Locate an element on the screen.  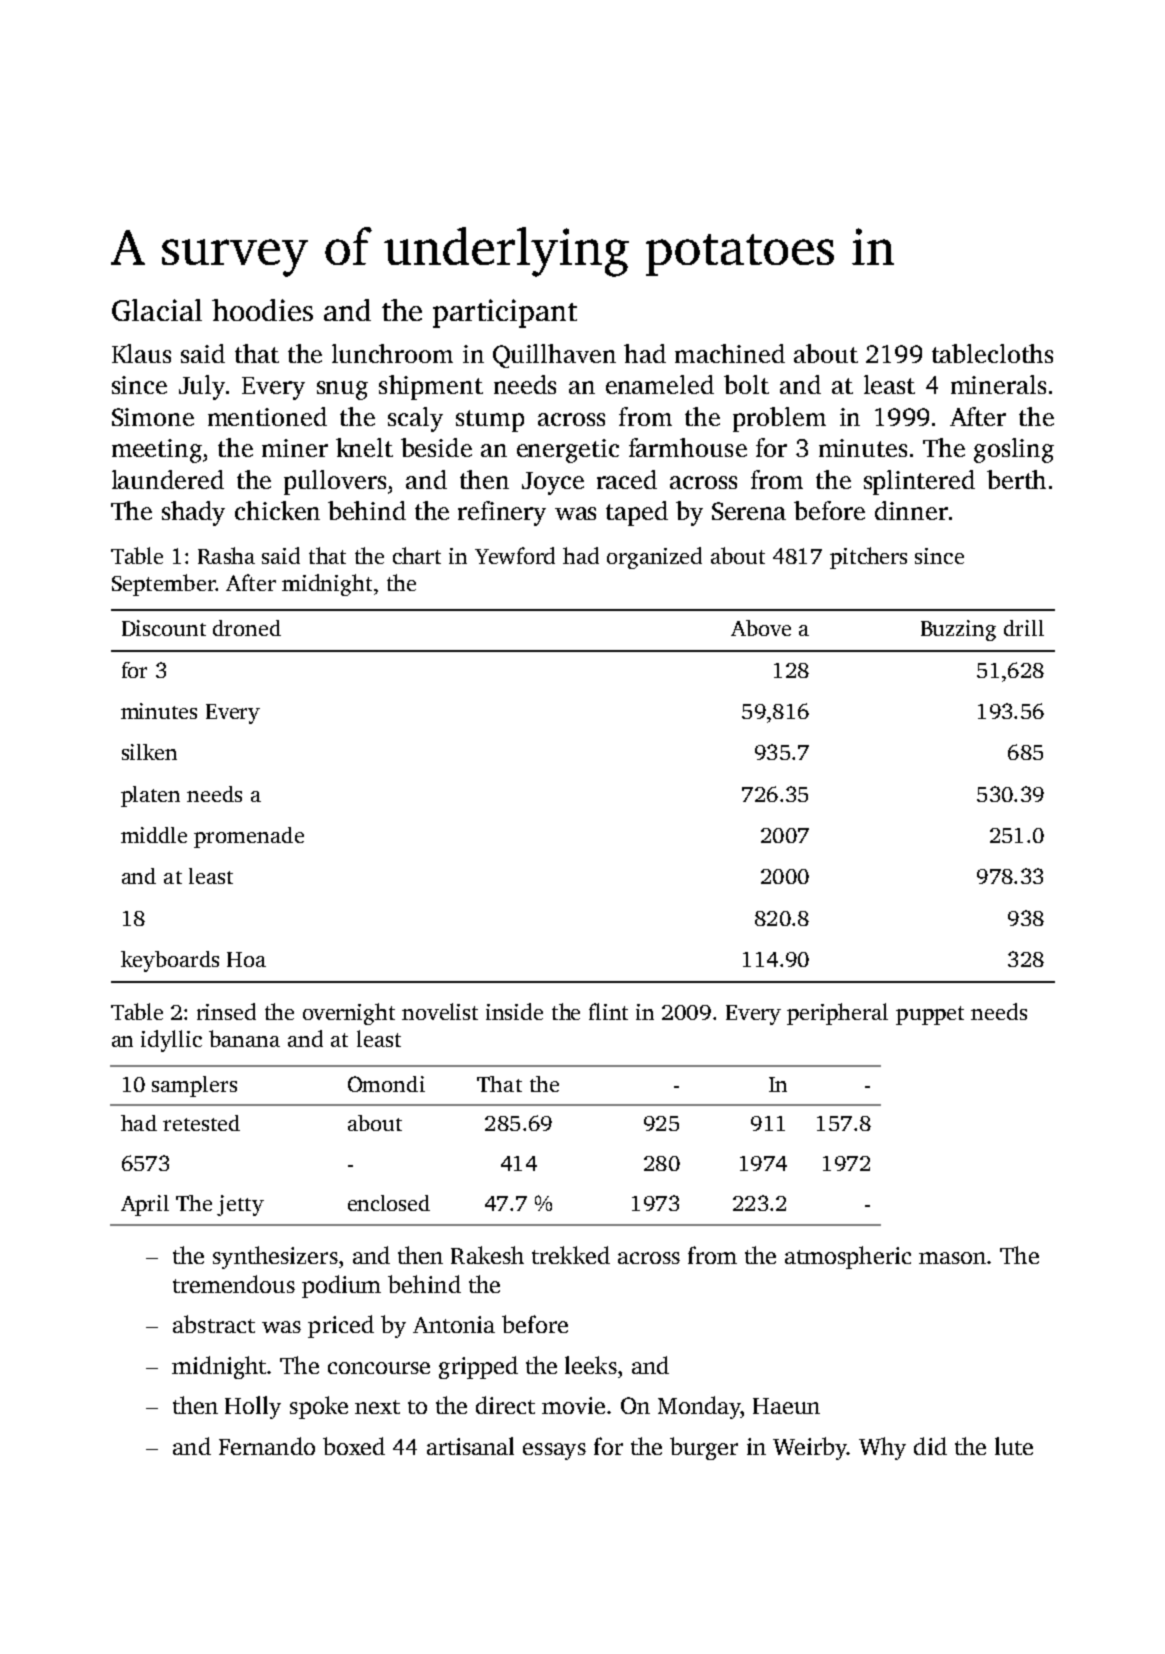
gosling is located at coordinates (1014, 450).
